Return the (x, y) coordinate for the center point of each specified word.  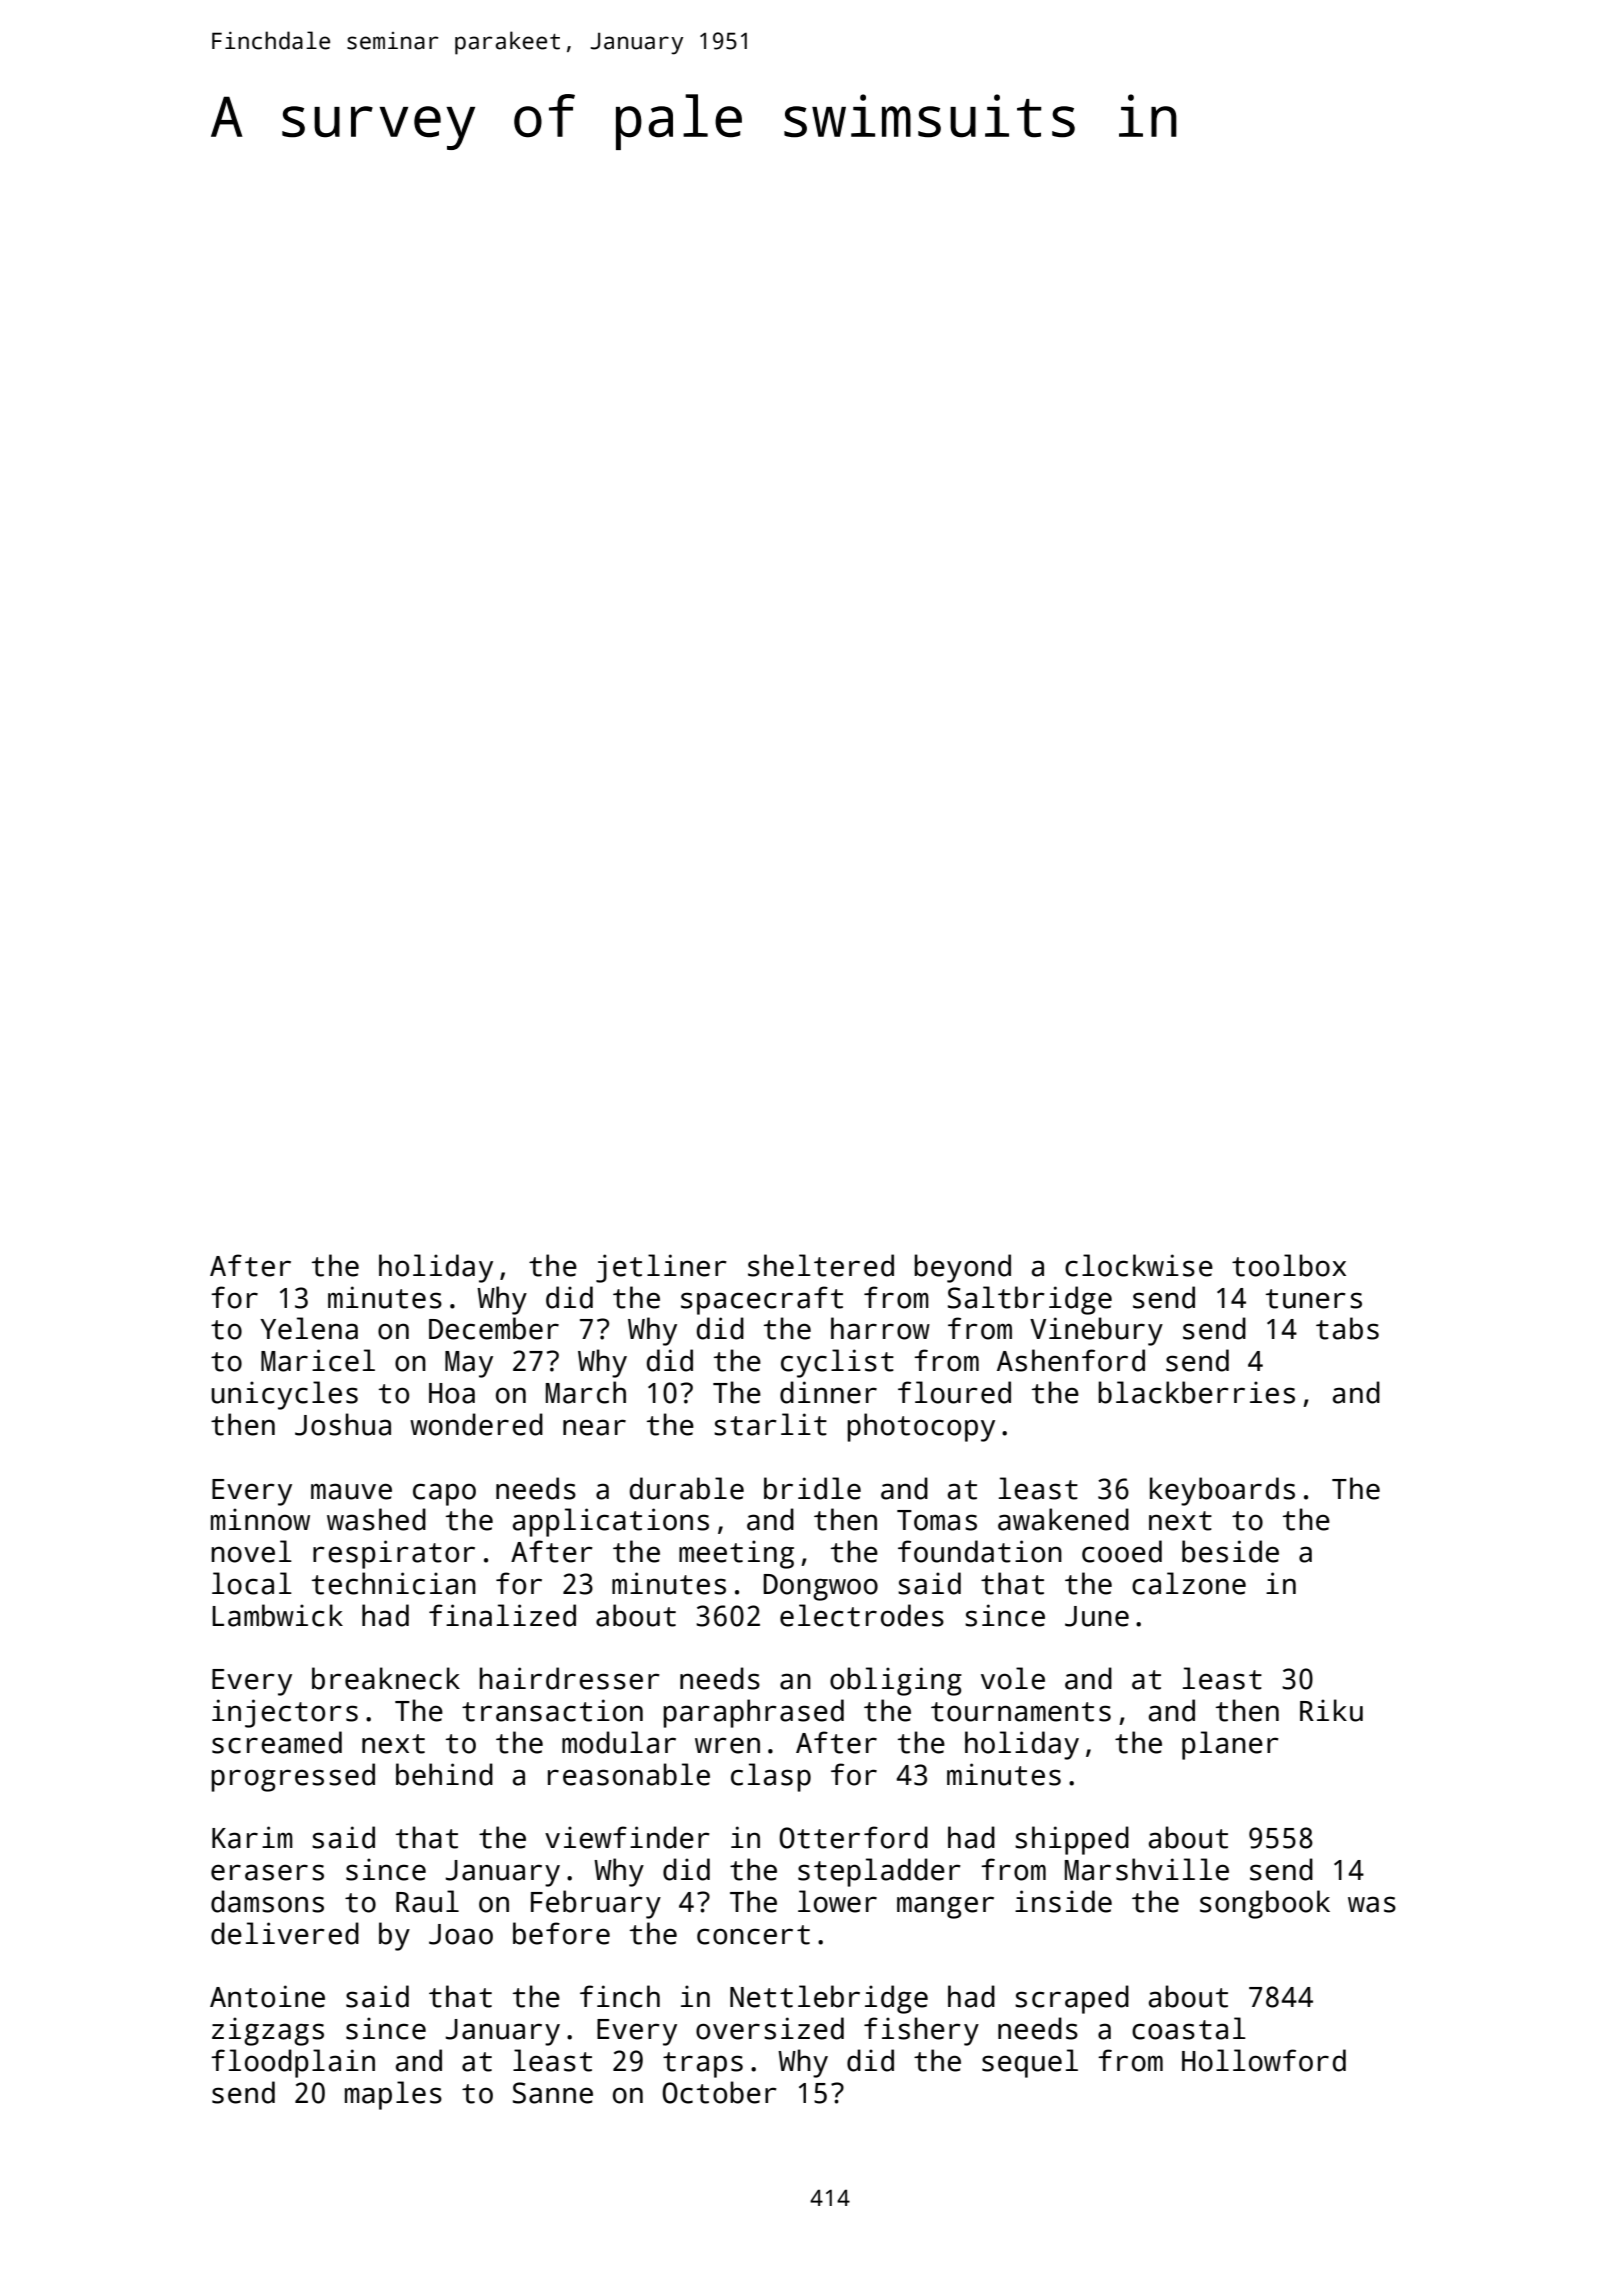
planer (1230, 1745)
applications (611, 1522)
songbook (1265, 1904)
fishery (921, 2031)
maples (393, 2095)
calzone (1189, 1583)
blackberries (1196, 1392)
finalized (502, 1615)
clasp (771, 1777)
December (494, 1328)
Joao (461, 1934)
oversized (770, 2028)
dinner (828, 1392)
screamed (277, 1742)
